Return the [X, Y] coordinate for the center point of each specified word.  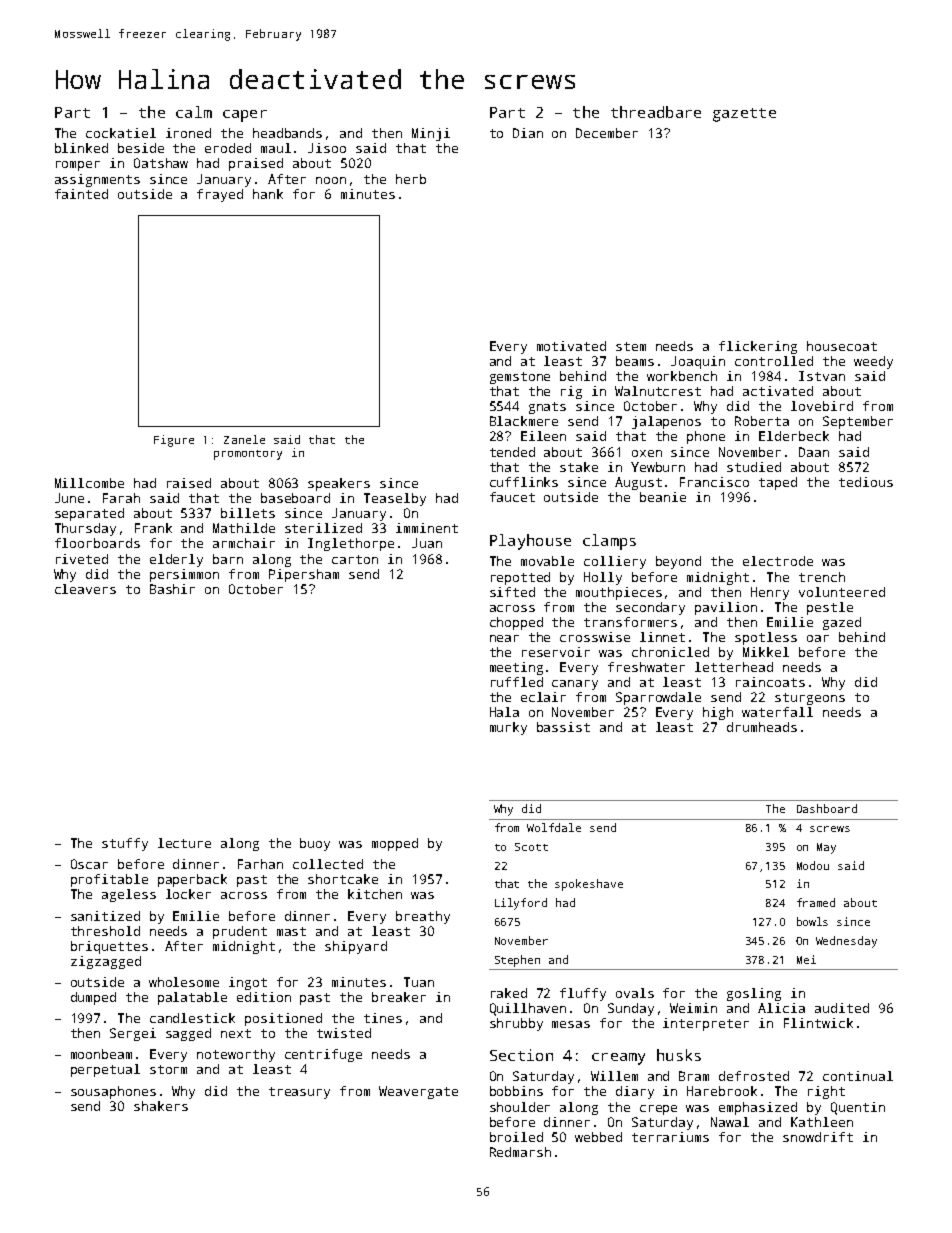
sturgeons [810, 699]
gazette [744, 115]
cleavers [85, 589]
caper [245, 116]
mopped [395, 844]
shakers [161, 1106]
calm [194, 112]
